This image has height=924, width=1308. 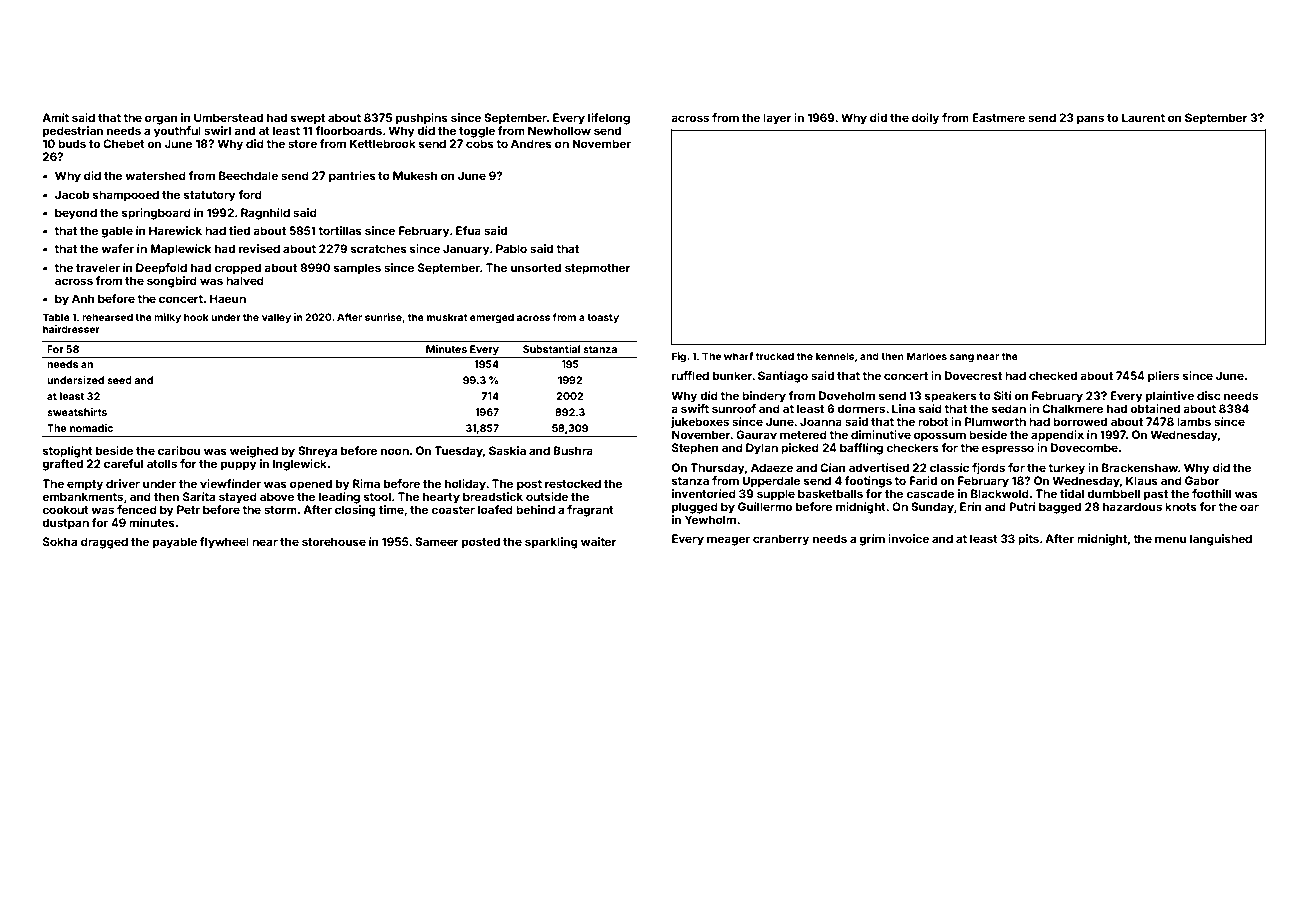 I want to click on pans, so click(x=1090, y=120).
